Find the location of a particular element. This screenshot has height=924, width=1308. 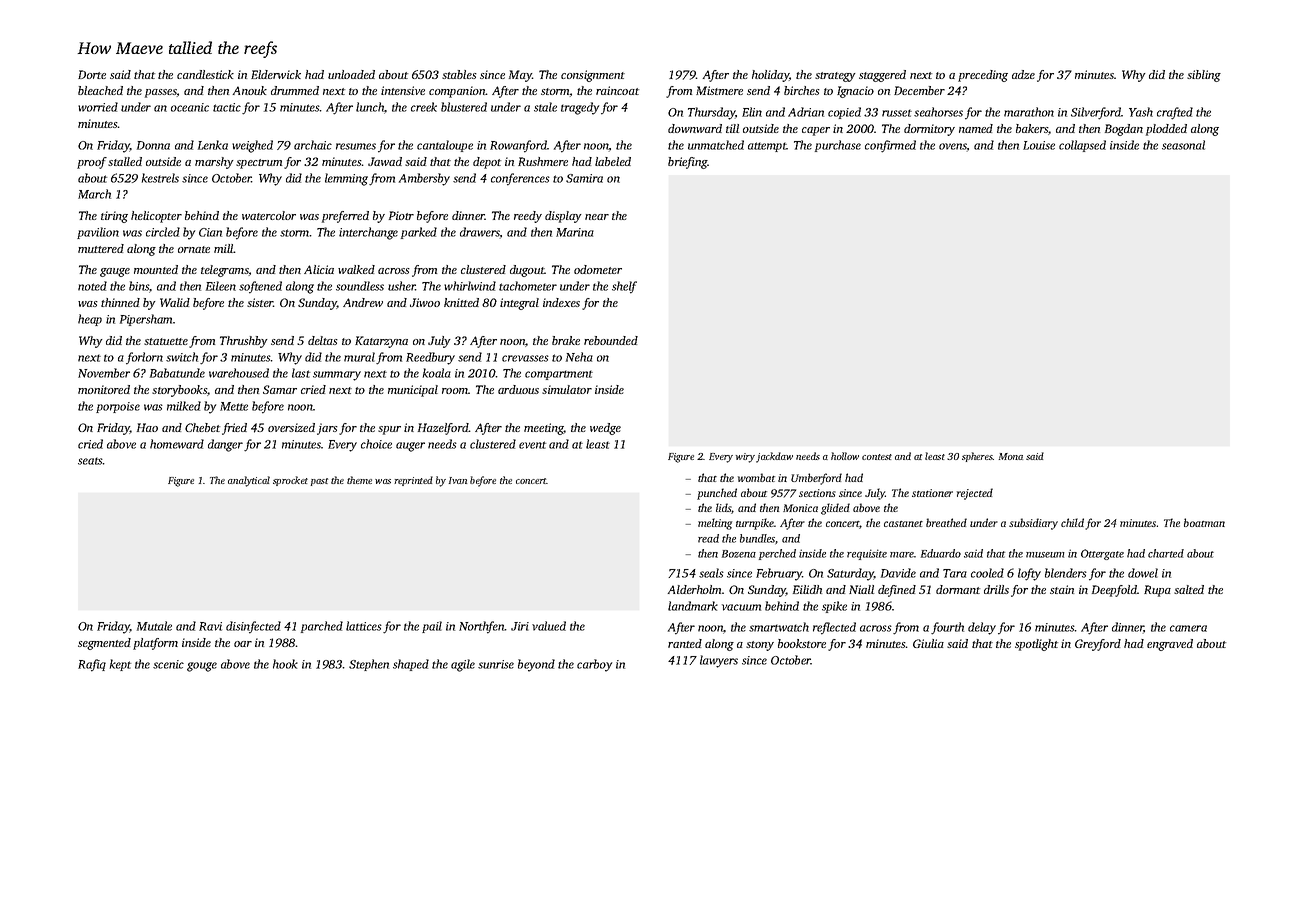

ovens is located at coordinates (953, 147).
